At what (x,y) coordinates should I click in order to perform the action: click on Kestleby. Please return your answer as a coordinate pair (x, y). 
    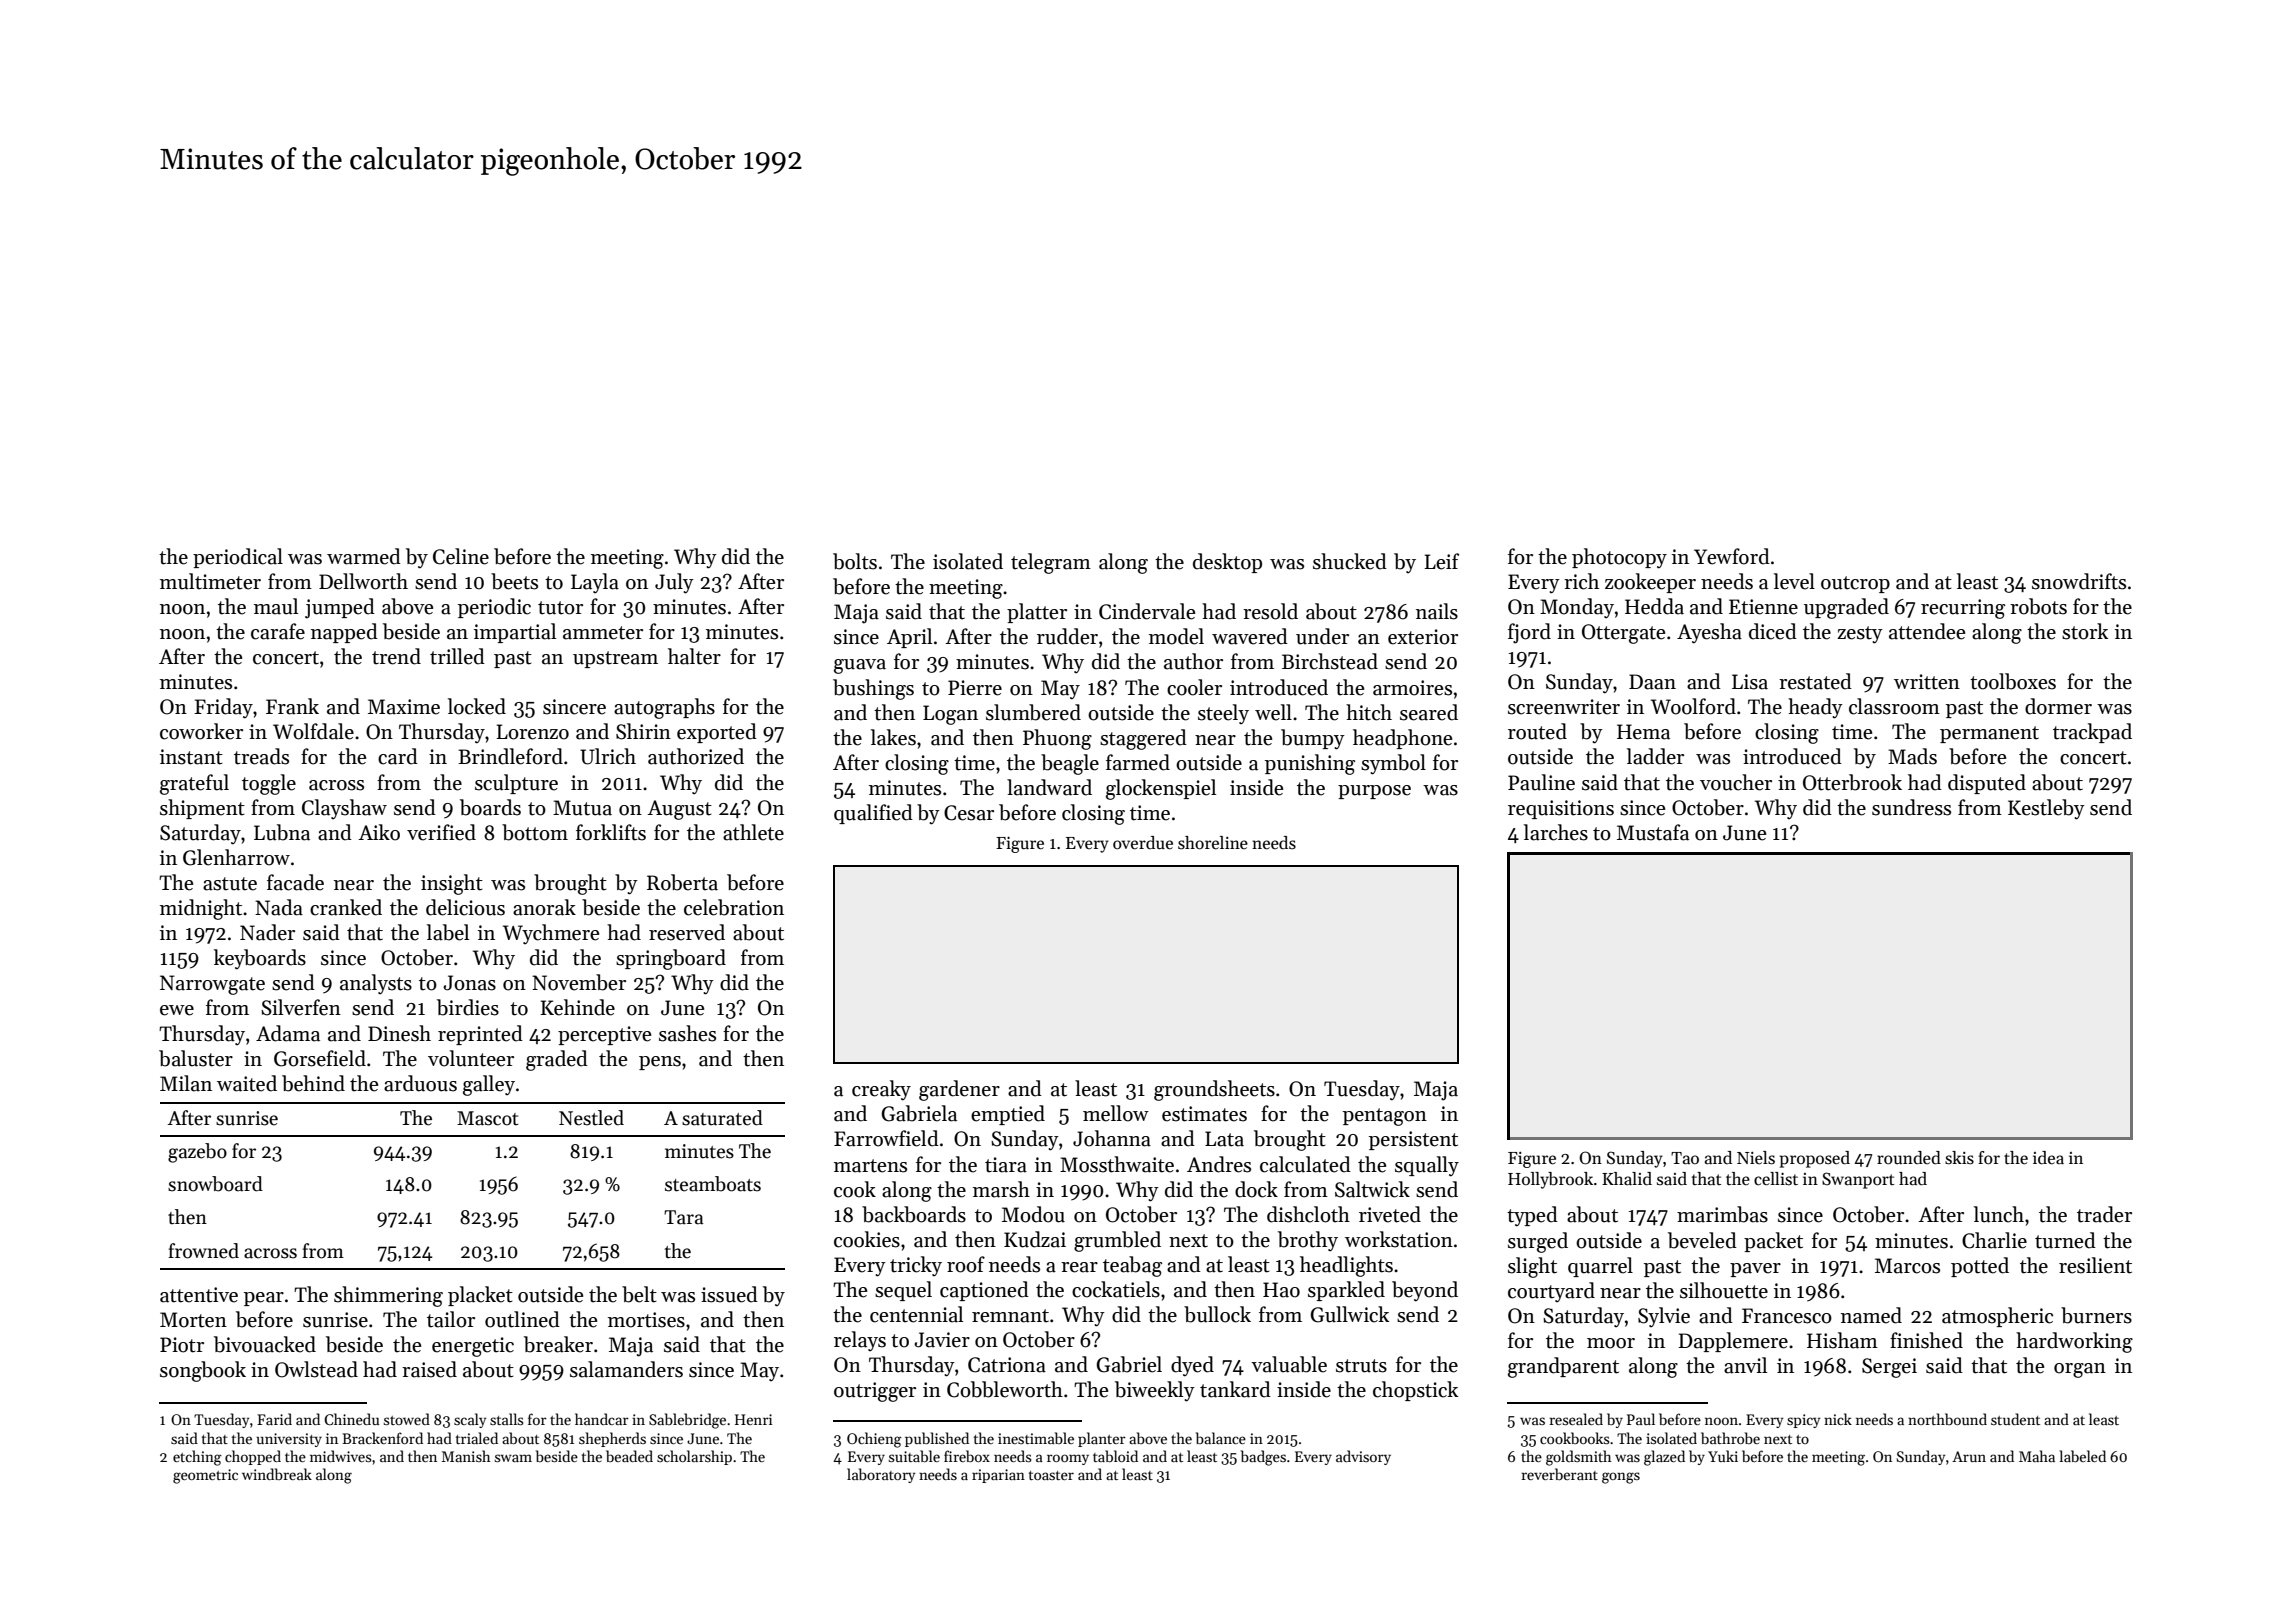
    Looking at the image, I should click on (2046, 809).
